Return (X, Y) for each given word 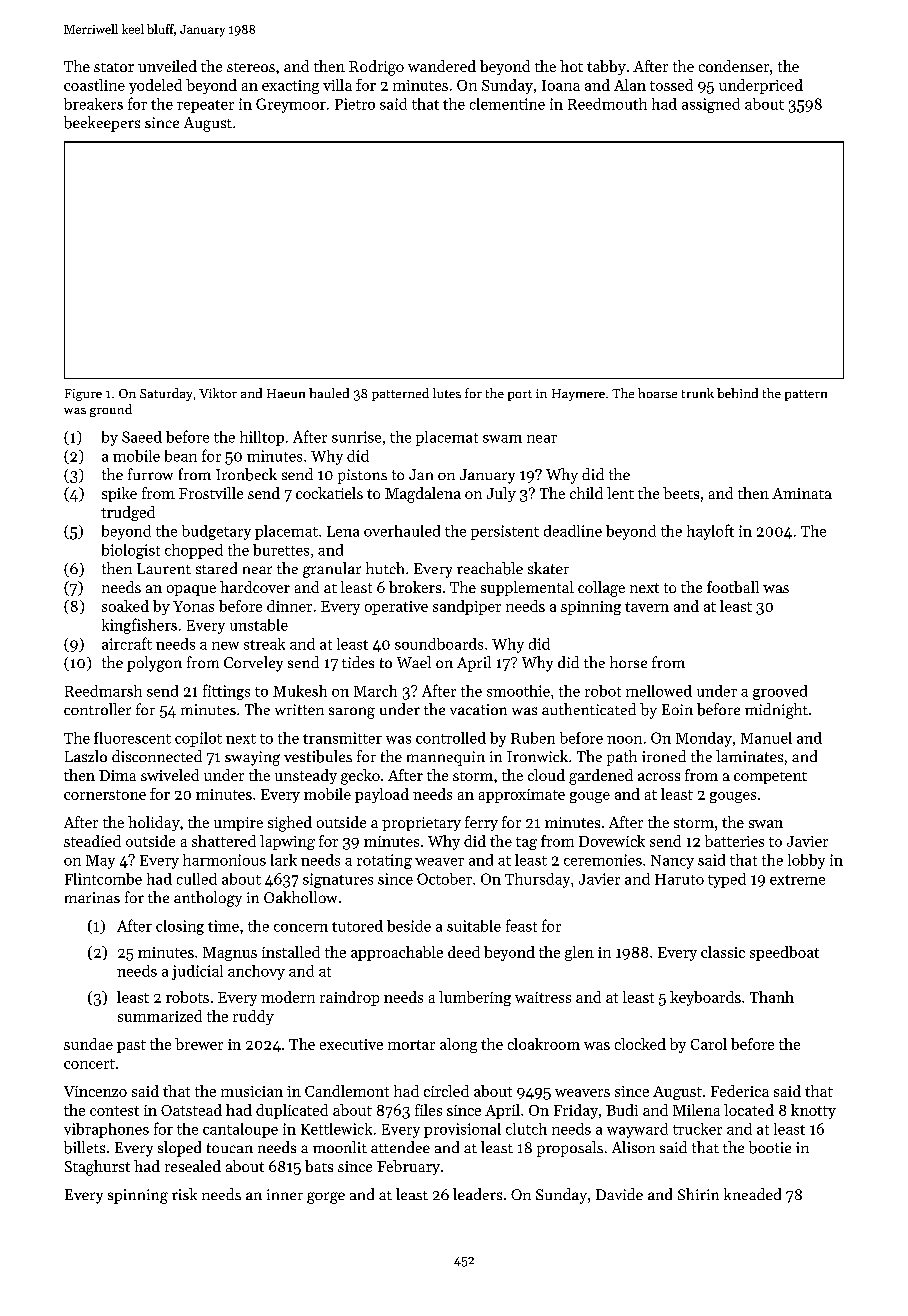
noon (624, 740)
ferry (481, 823)
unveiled (167, 66)
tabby (606, 67)
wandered (442, 66)
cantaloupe (240, 1130)
